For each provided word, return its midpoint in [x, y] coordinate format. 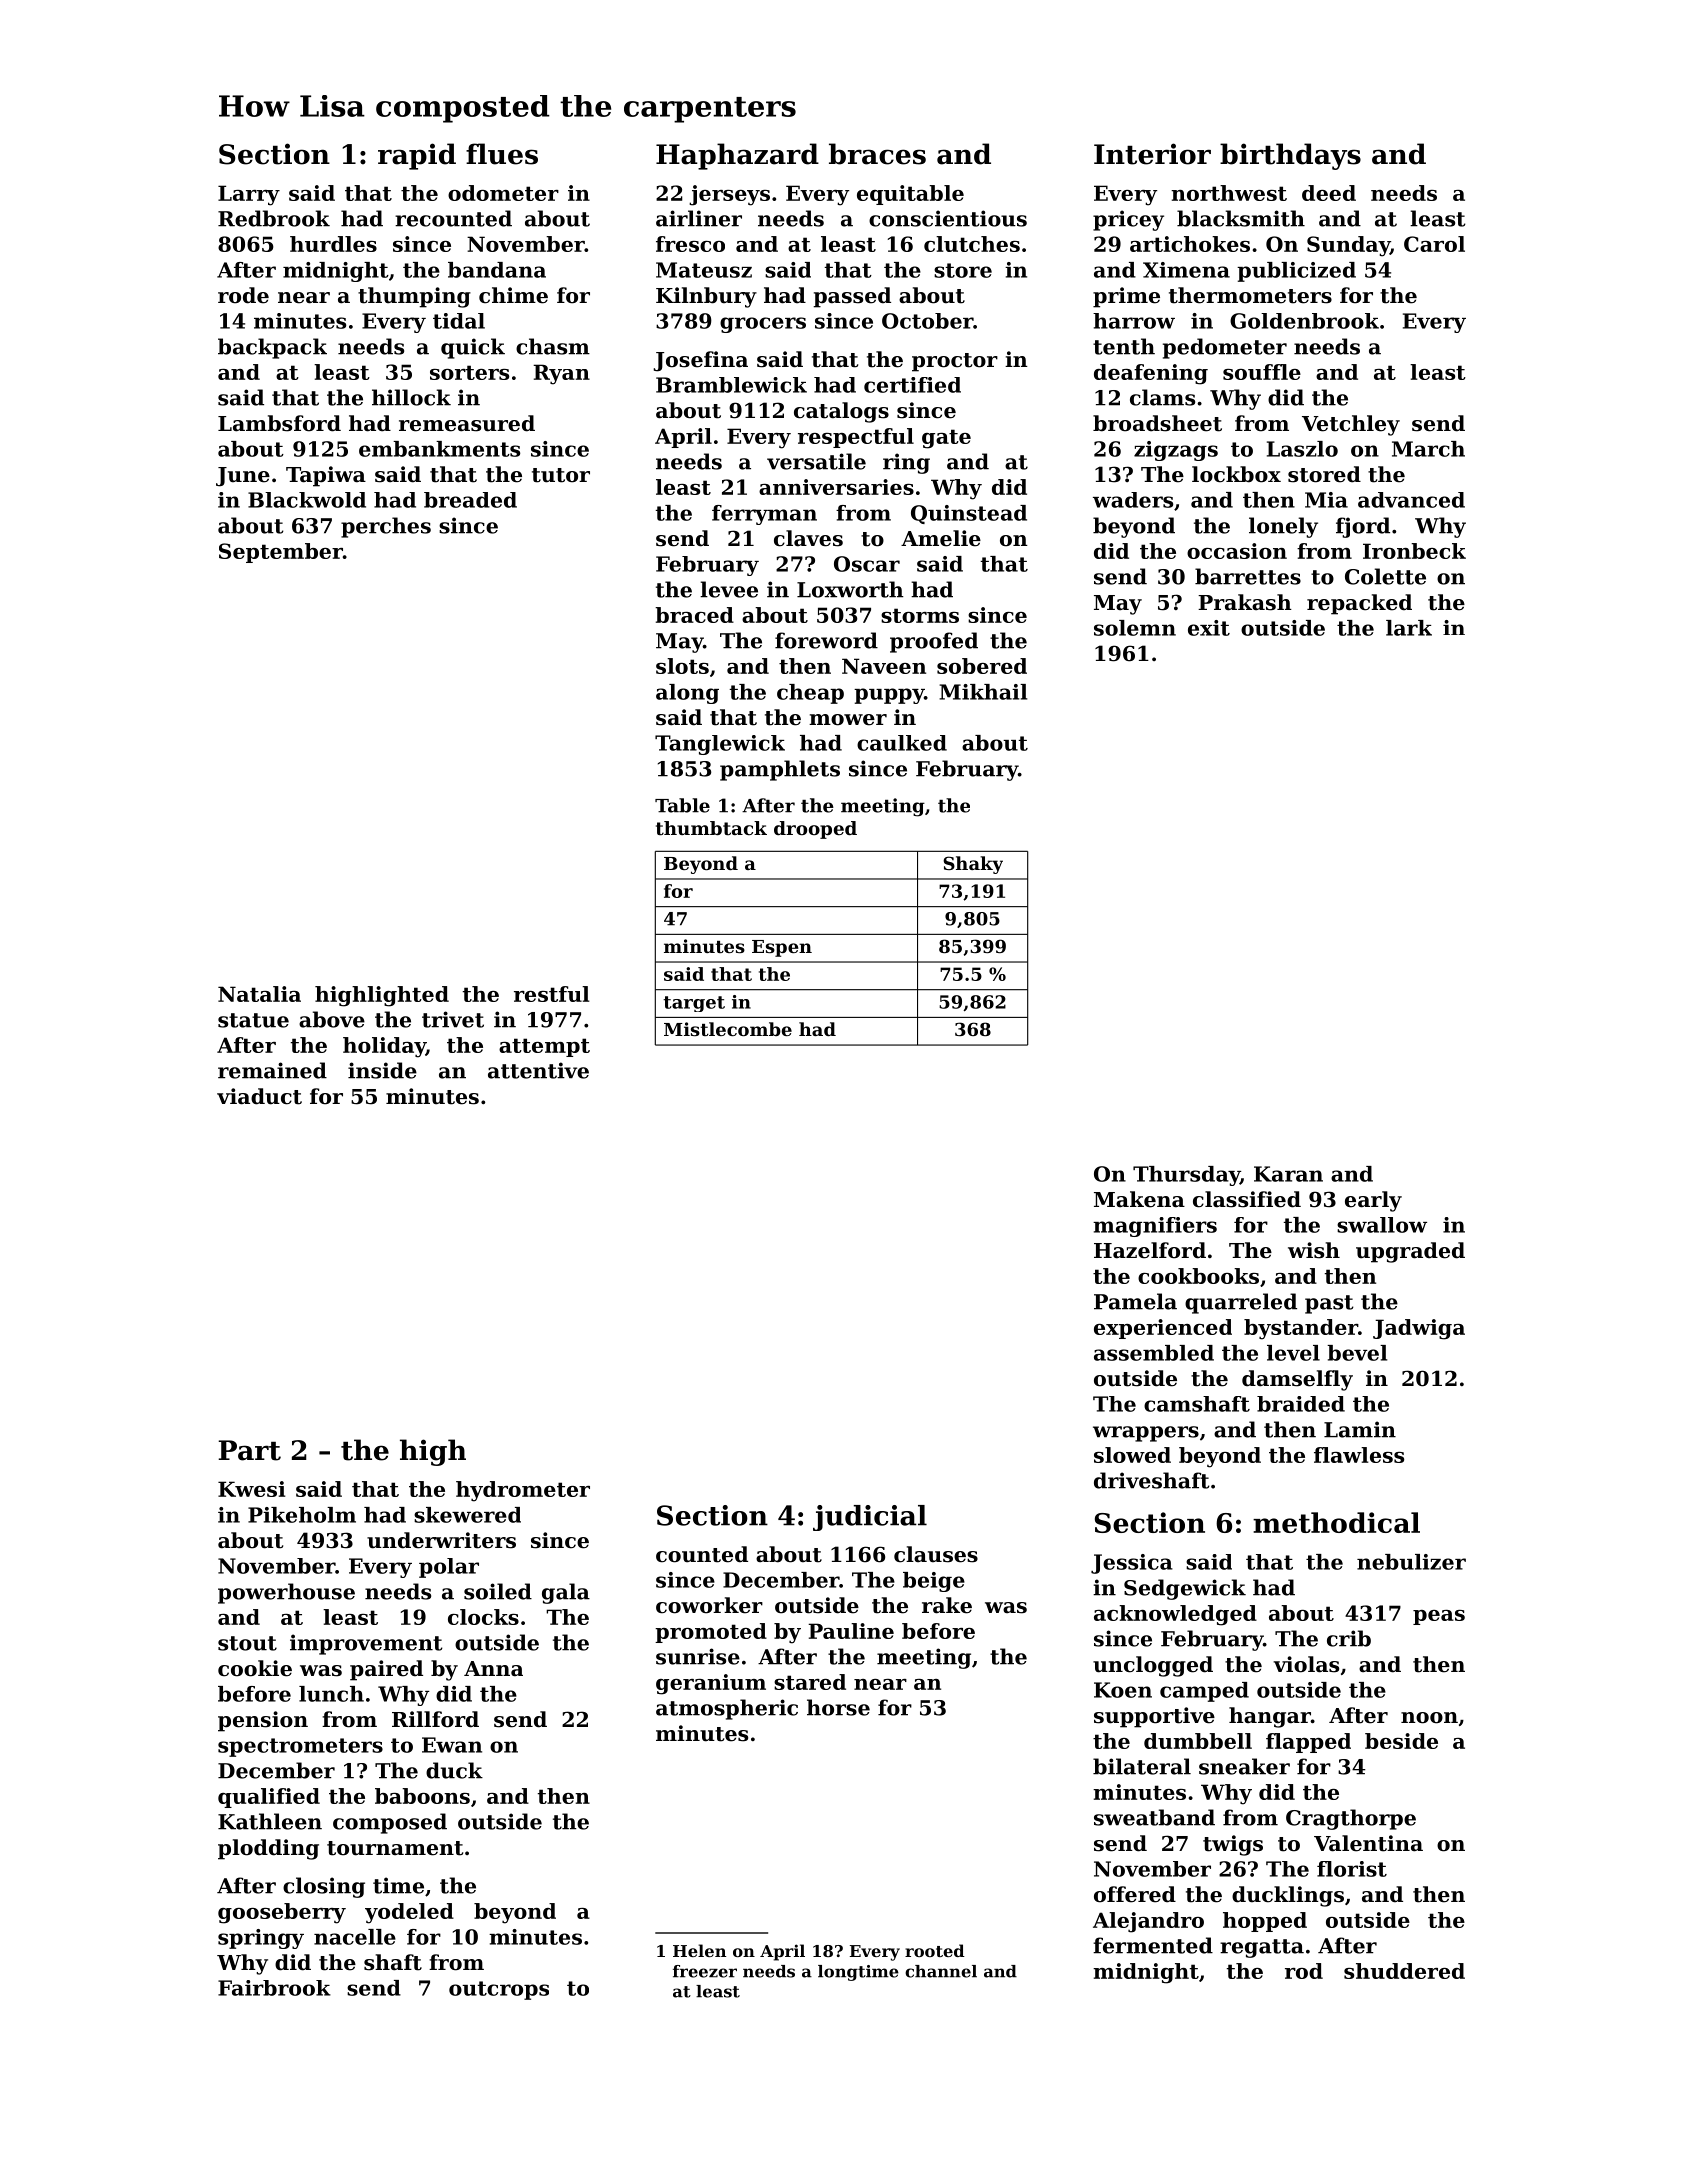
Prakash [1245, 602]
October [927, 321]
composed [390, 1823]
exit [1209, 628]
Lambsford [279, 423]
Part [249, 1450]
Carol [1434, 244]
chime [513, 295]
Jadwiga [1419, 1329]
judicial [870, 1518]
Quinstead [969, 514]
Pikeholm [302, 1515]
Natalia [259, 994]
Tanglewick [720, 745]
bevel [1357, 1353]
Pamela [1135, 1301]
